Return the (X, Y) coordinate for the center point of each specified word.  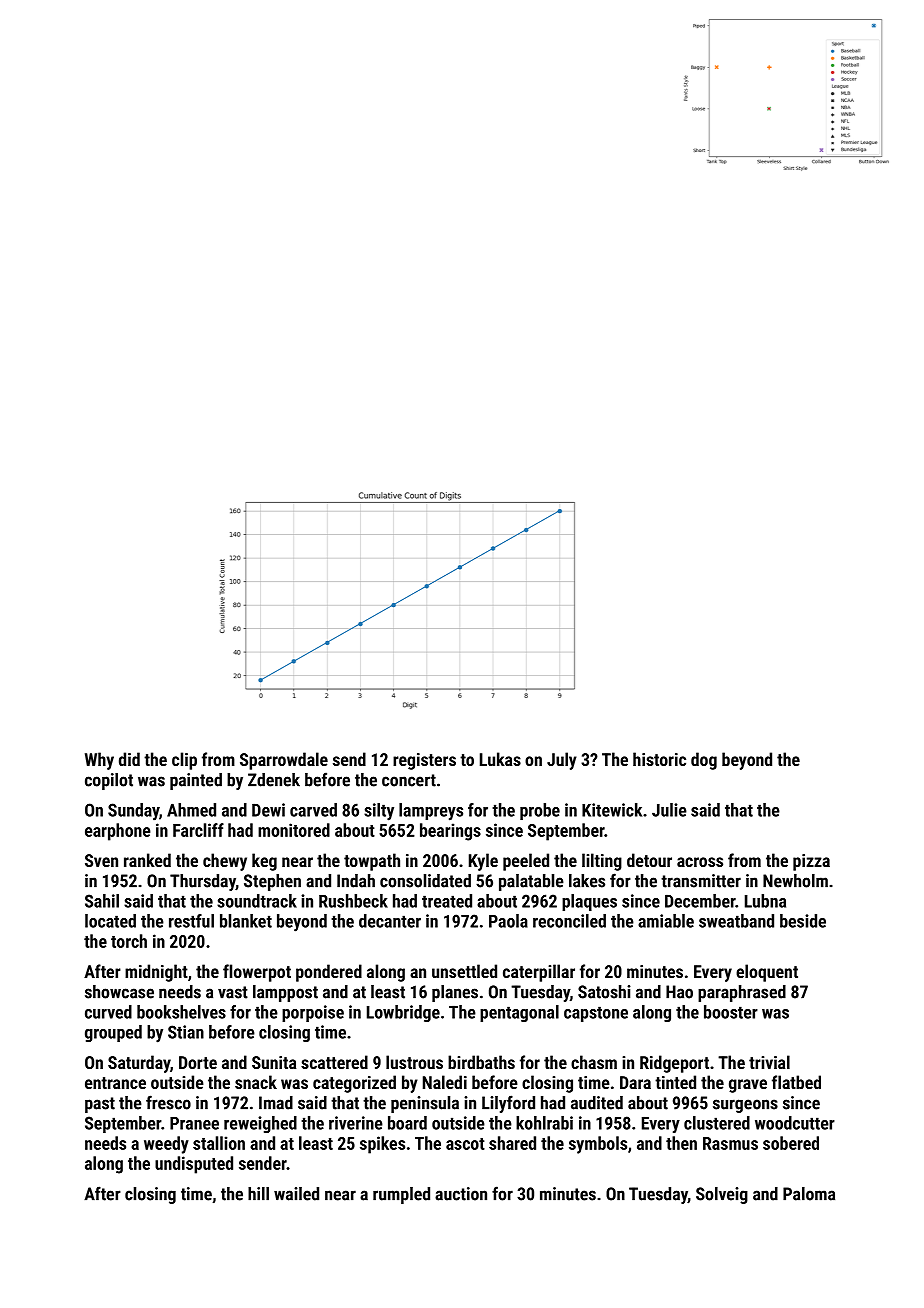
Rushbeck (353, 901)
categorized (354, 1084)
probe (540, 811)
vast (233, 992)
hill (258, 1194)
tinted (675, 1082)
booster (731, 1012)
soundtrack (257, 901)
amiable (666, 921)
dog (704, 761)
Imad (276, 1103)
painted (196, 781)
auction (461, 1194)
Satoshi (604, 992)
